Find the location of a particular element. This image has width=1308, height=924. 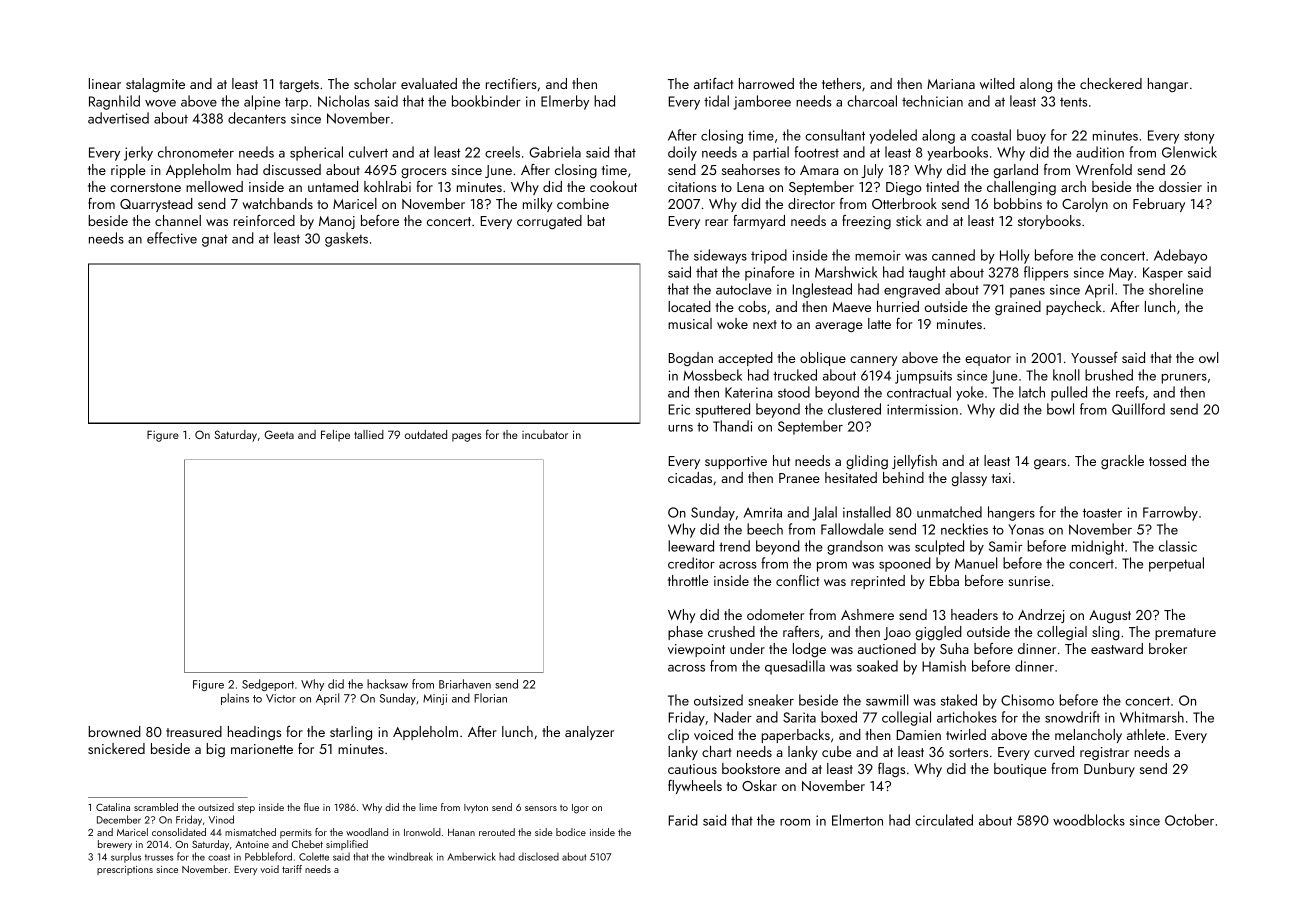

knoll is located at coordinates (1066, 375).
